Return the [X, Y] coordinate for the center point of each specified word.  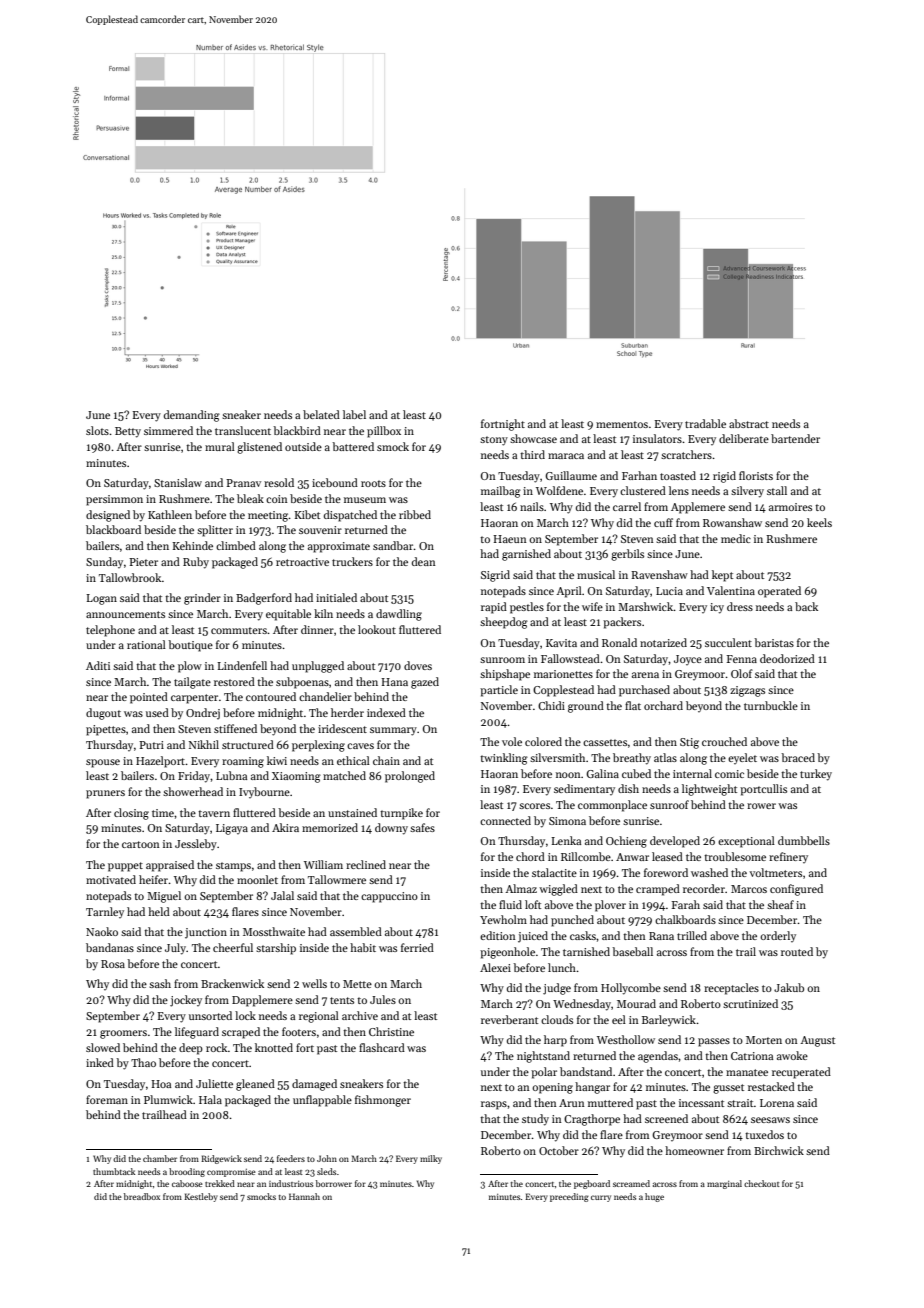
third [532, 454]
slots [97, 430]
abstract [749, 423]
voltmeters [776, 872]
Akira [285, 827]
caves [360, 746]
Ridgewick [221, 1159]
